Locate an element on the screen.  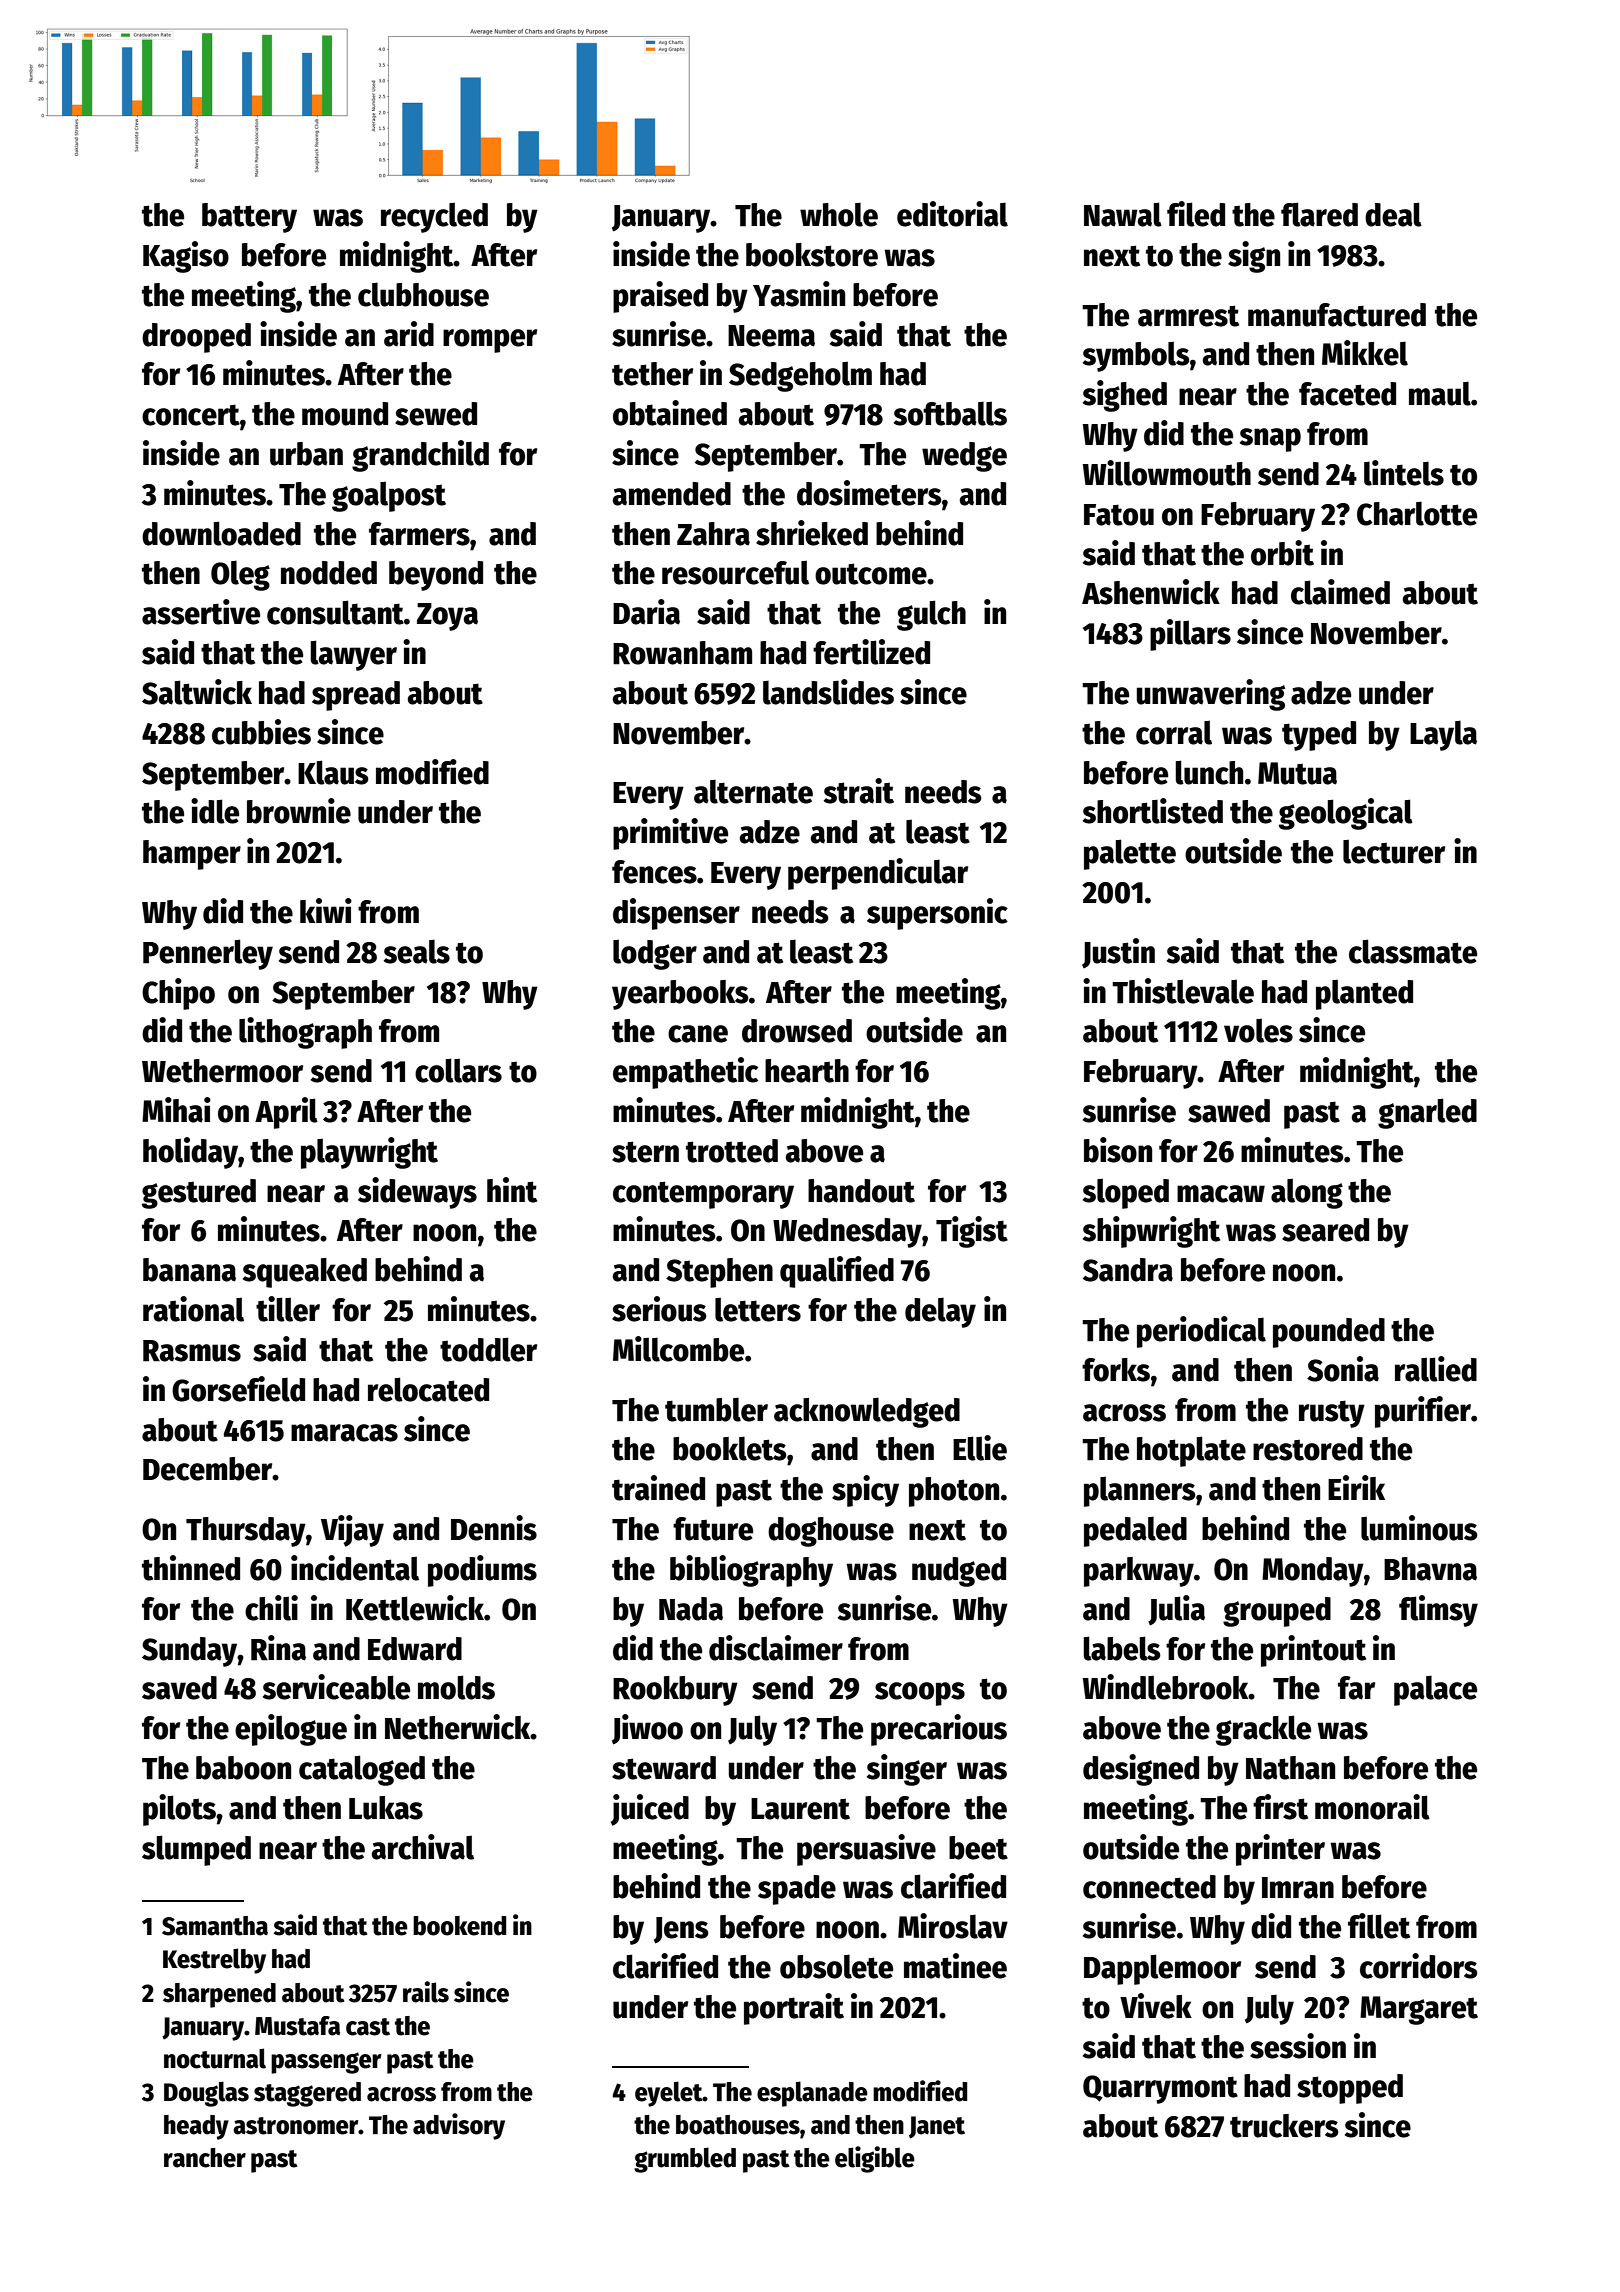
Mikkel is located at coordinates (1365, 353).
